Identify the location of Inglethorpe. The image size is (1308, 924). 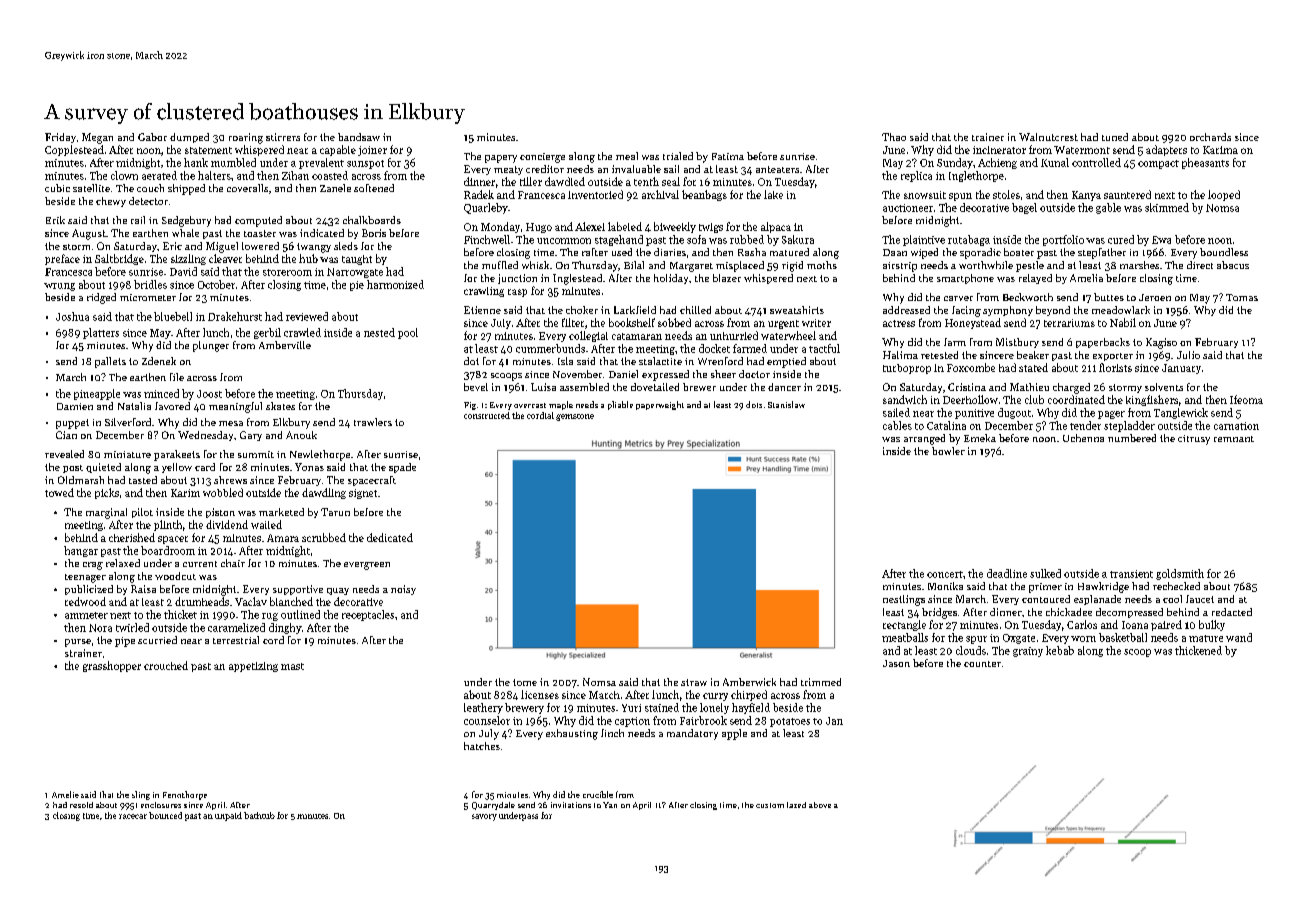
(976, 176).
